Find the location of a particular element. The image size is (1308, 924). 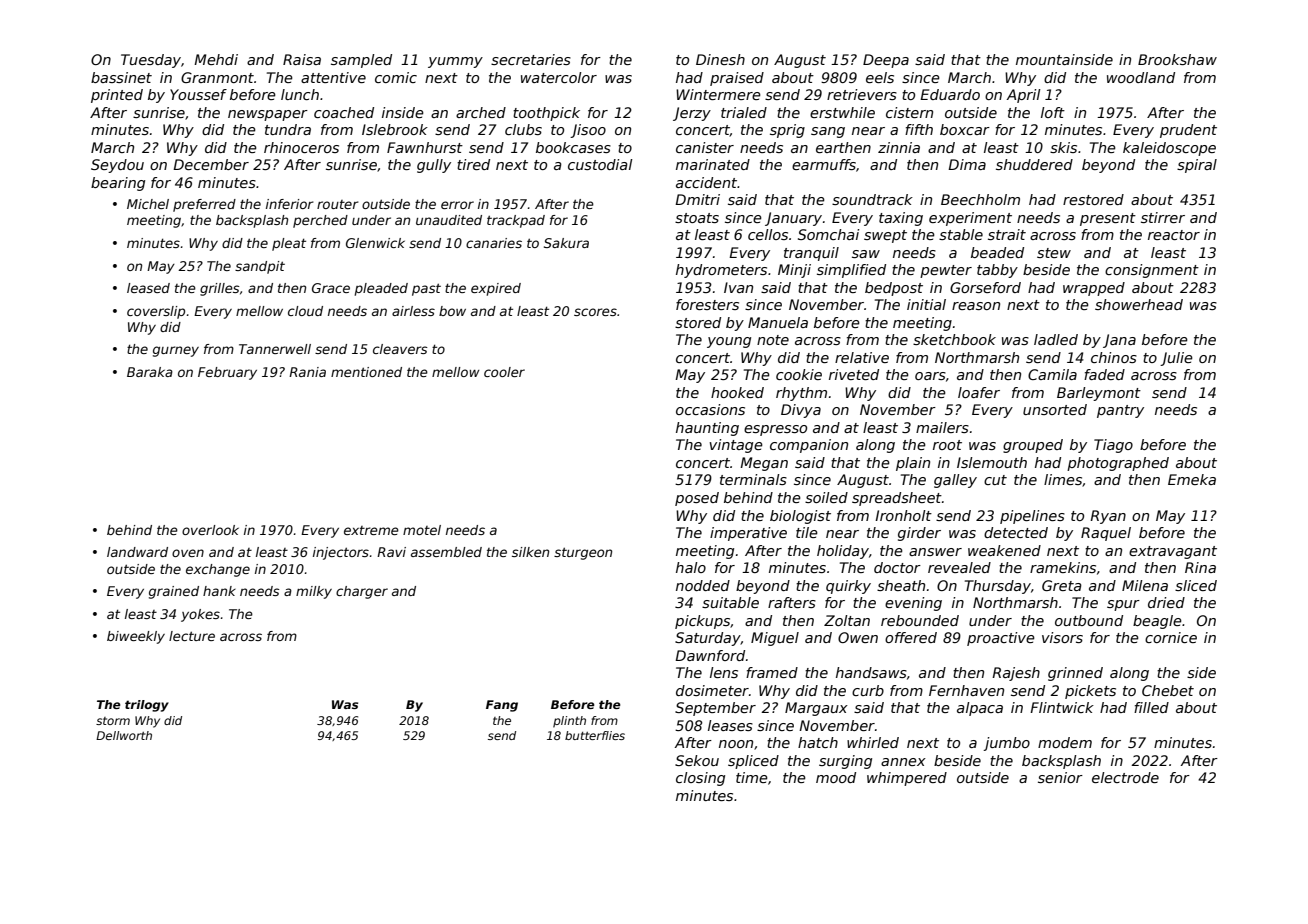

closing is located at coordinates (700, 779).
